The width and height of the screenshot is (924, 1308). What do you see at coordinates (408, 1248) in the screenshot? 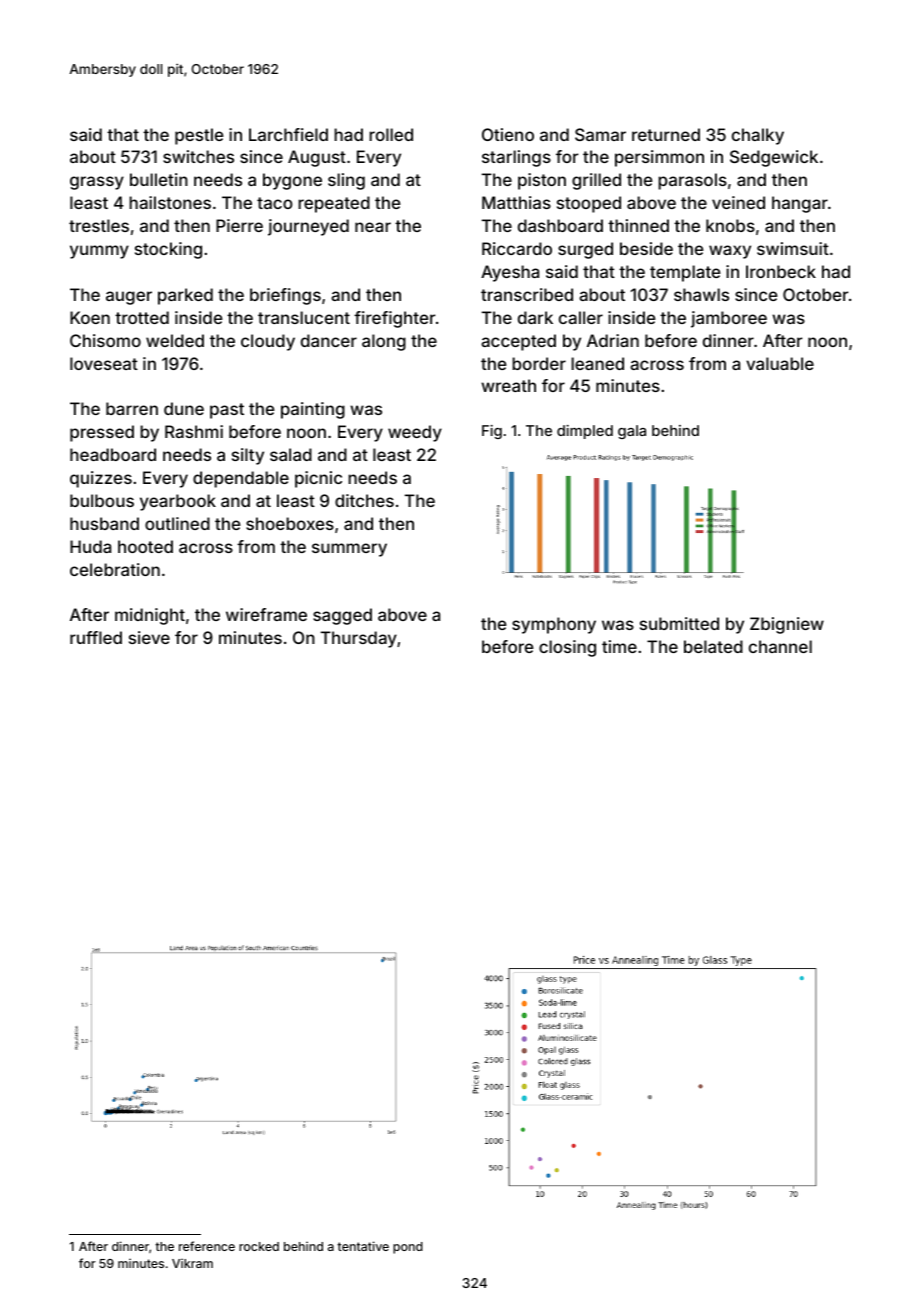
I see `pond` at bounding box center [408, 1248].
